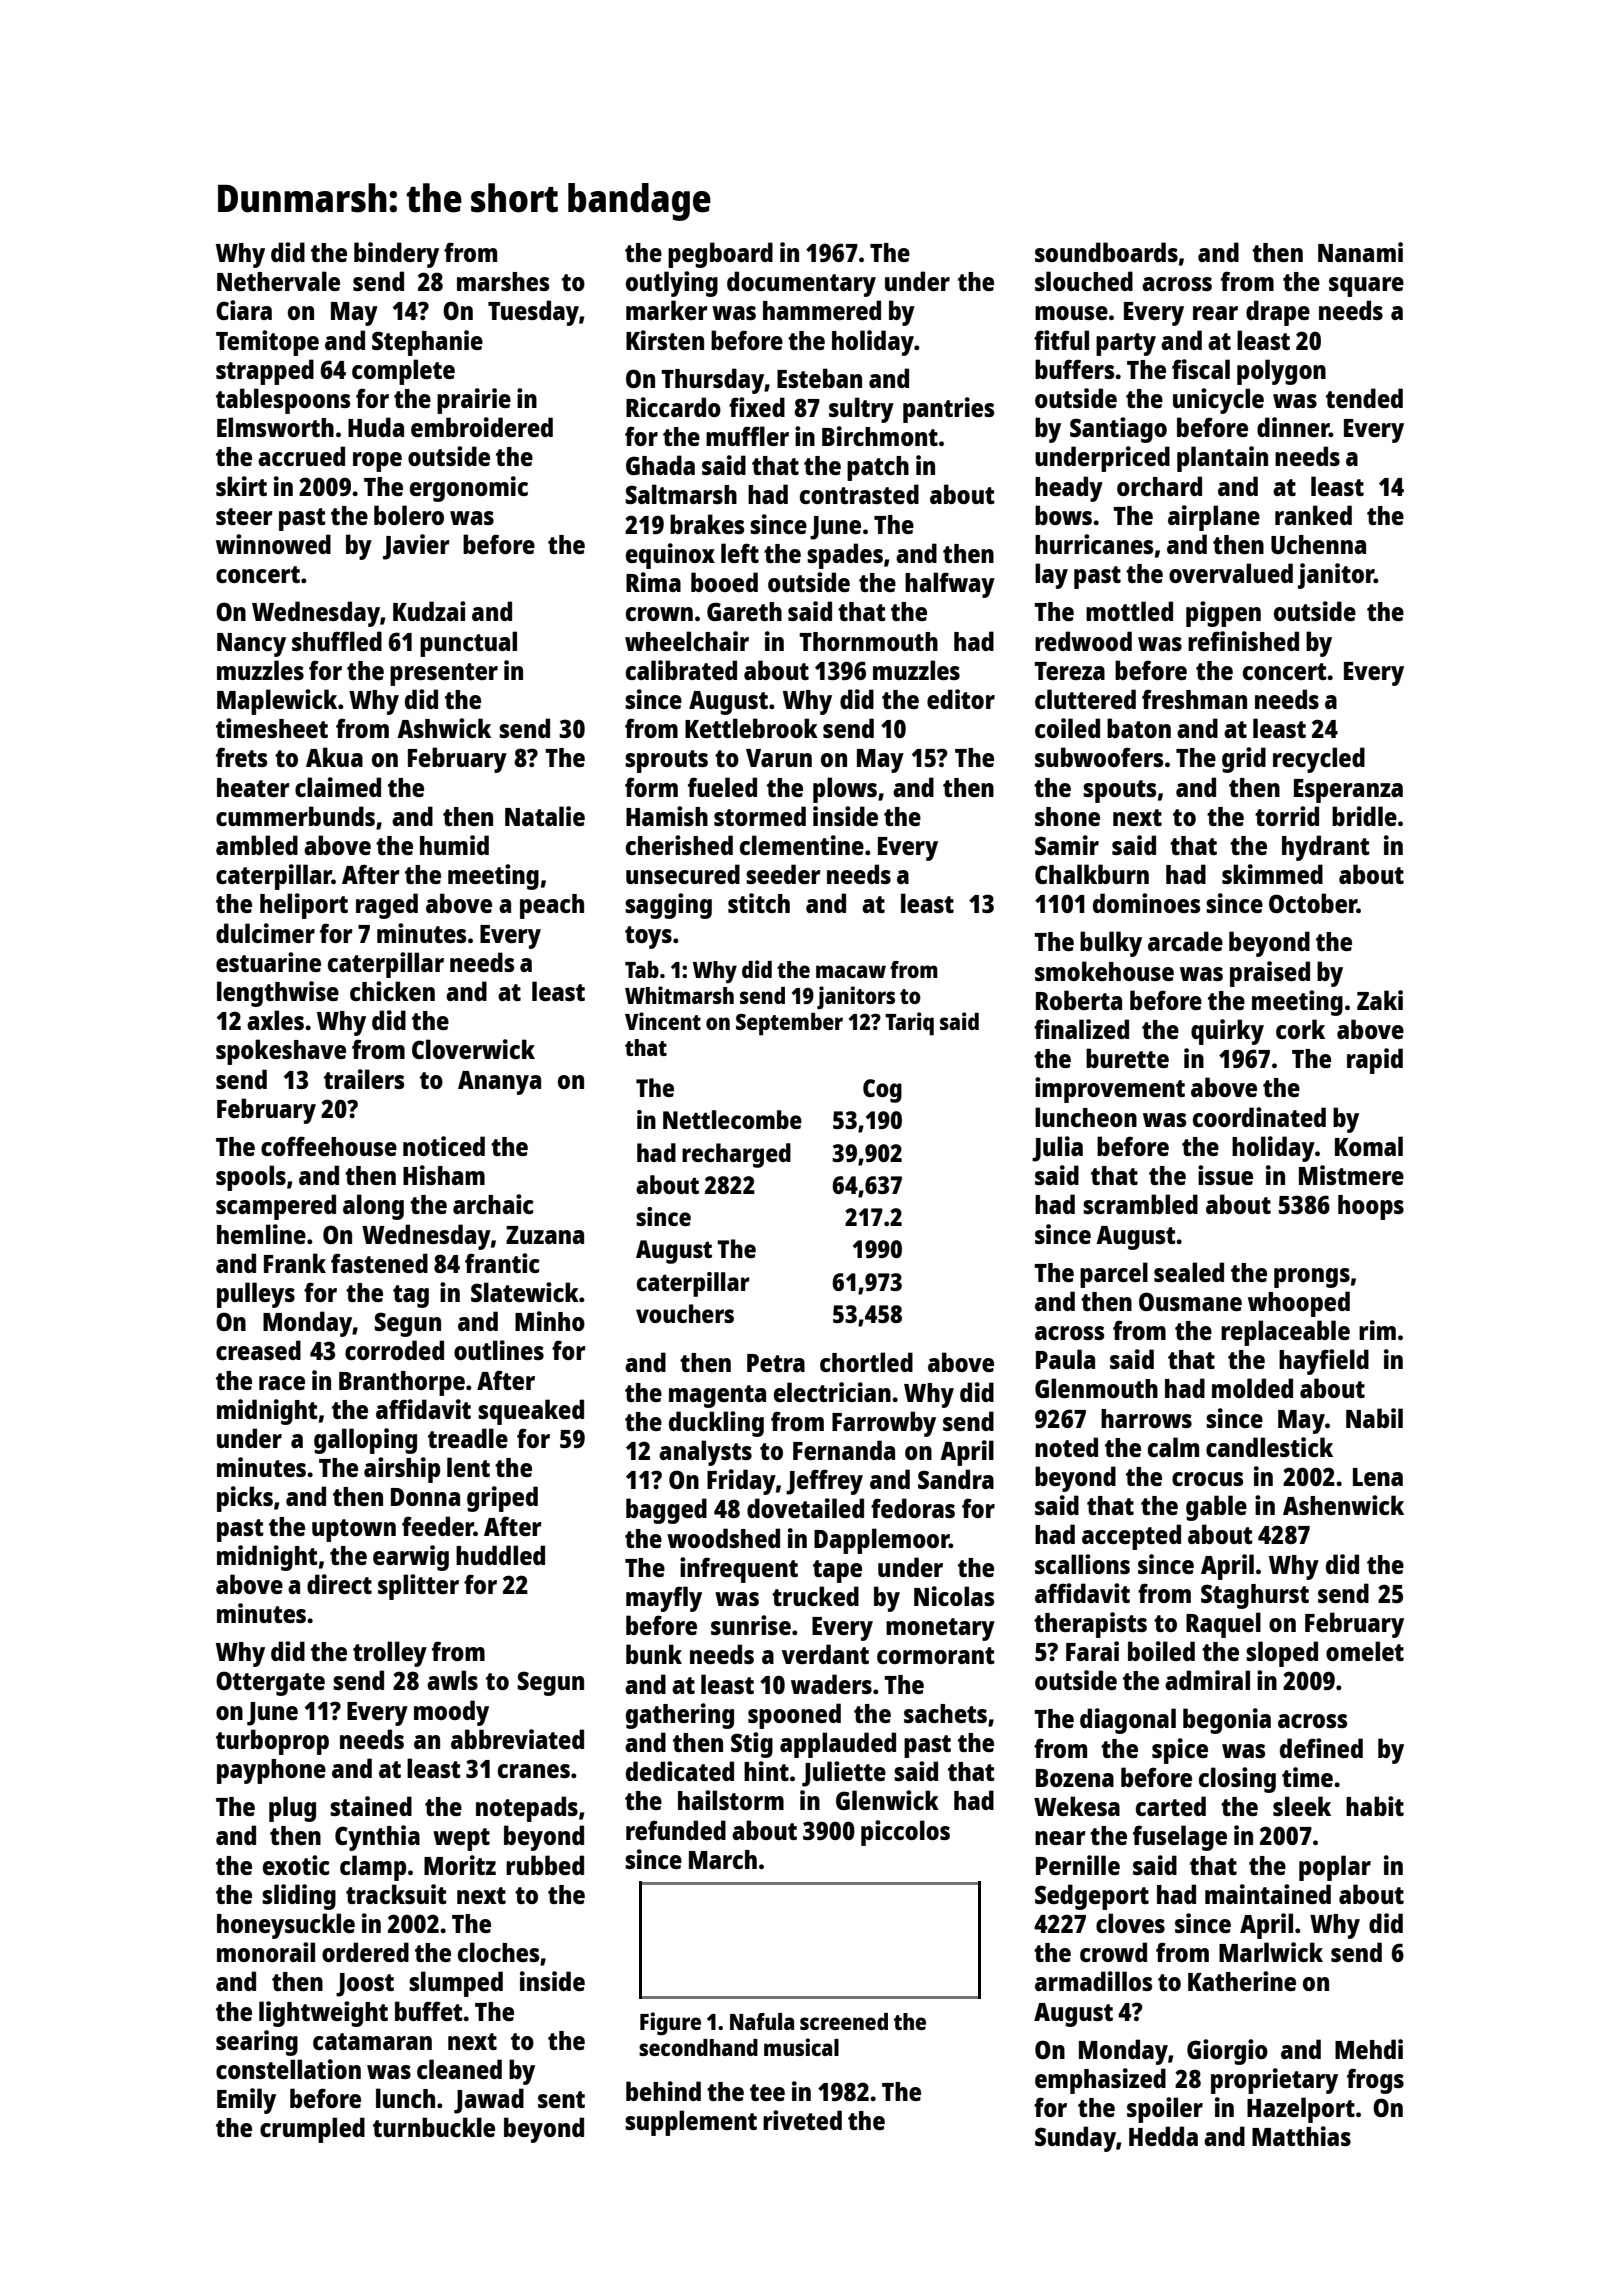  I want to click on halfway, so click(950, 585).
